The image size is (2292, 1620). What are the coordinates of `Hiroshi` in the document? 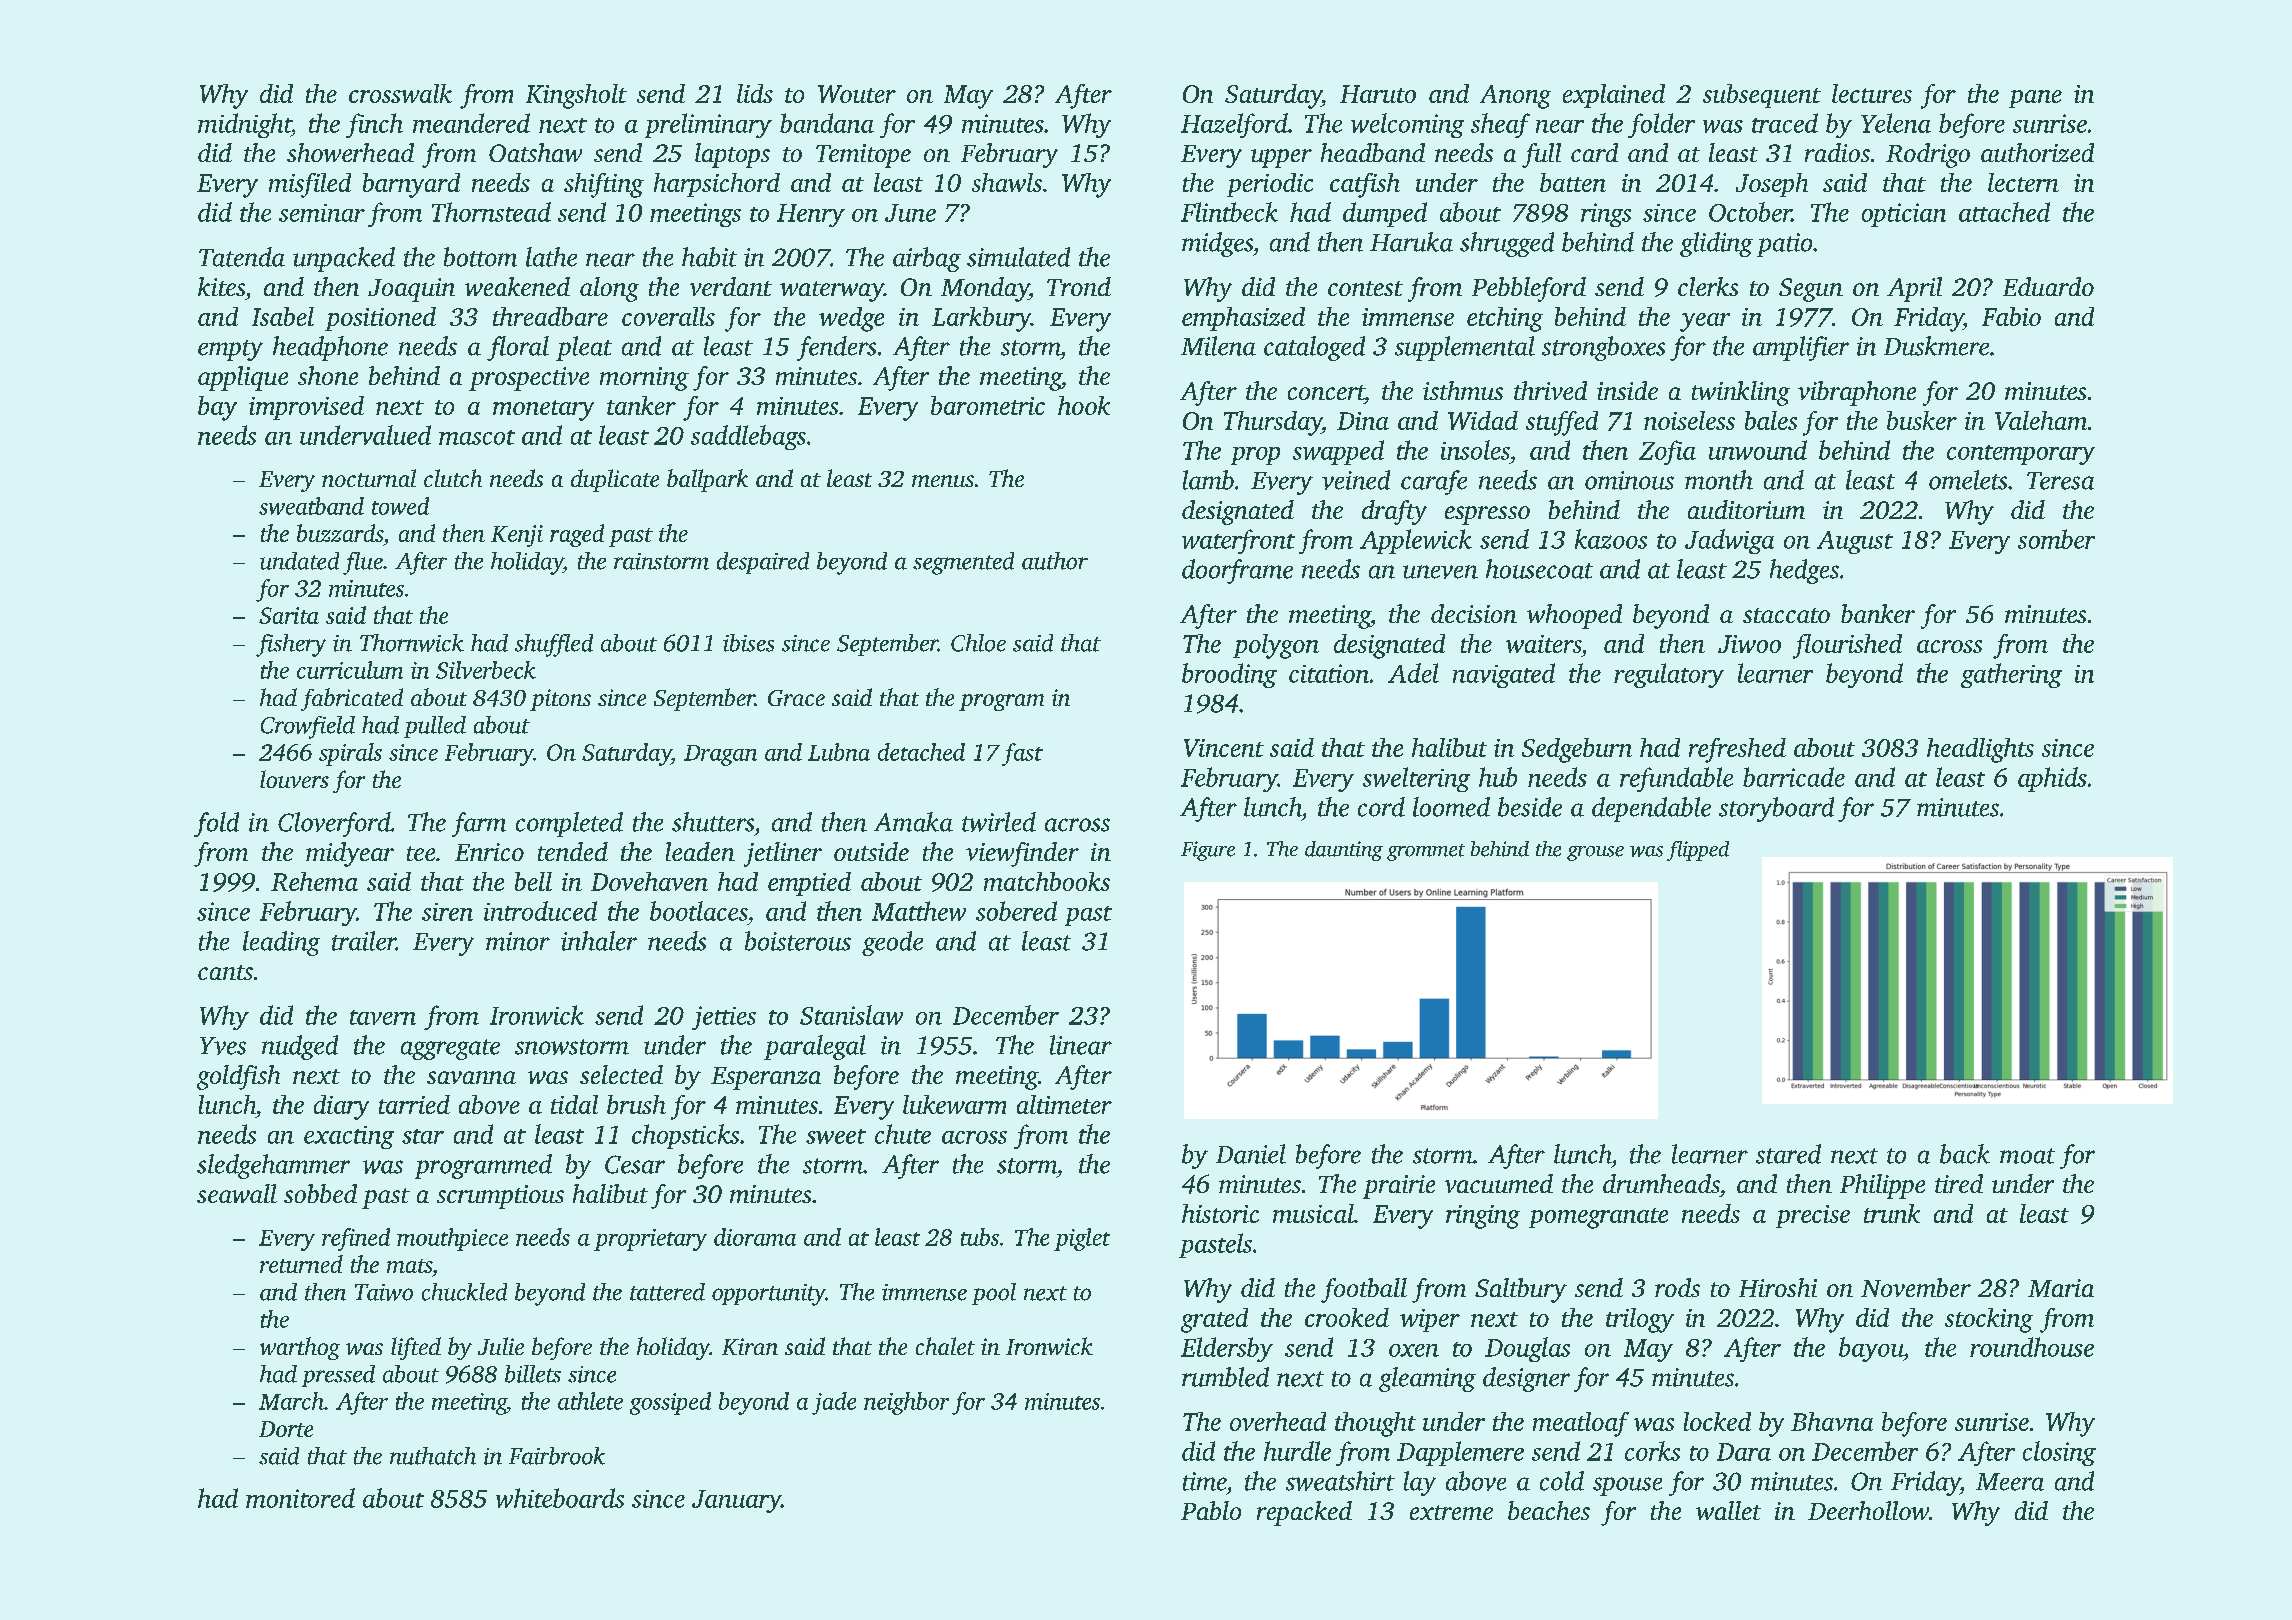 It's located at (1778, 1287).
